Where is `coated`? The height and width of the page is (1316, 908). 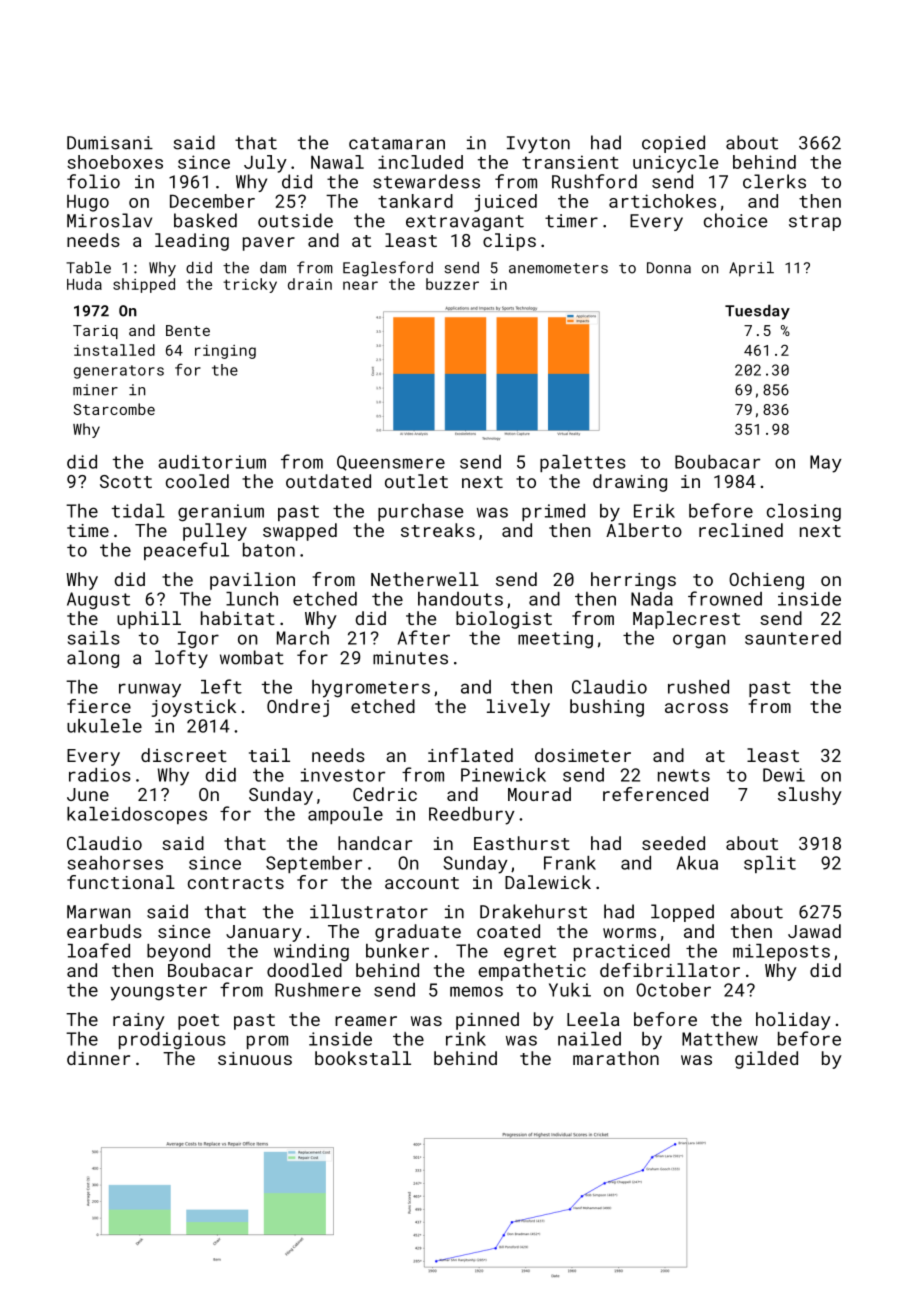 coated is located at coordinates (508, 931).
